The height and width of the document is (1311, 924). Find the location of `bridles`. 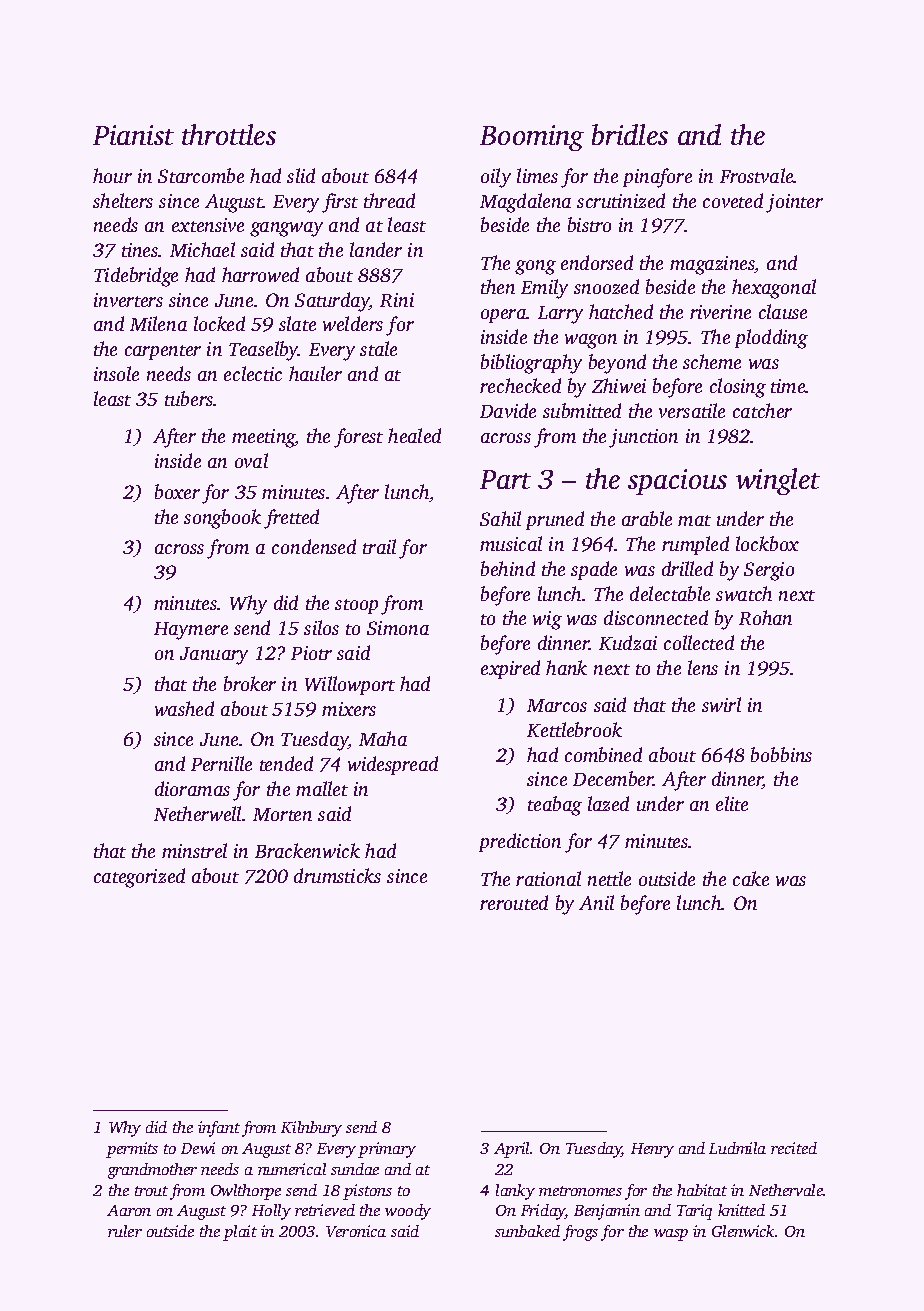

bridles is located at coordinates (630, 134).
